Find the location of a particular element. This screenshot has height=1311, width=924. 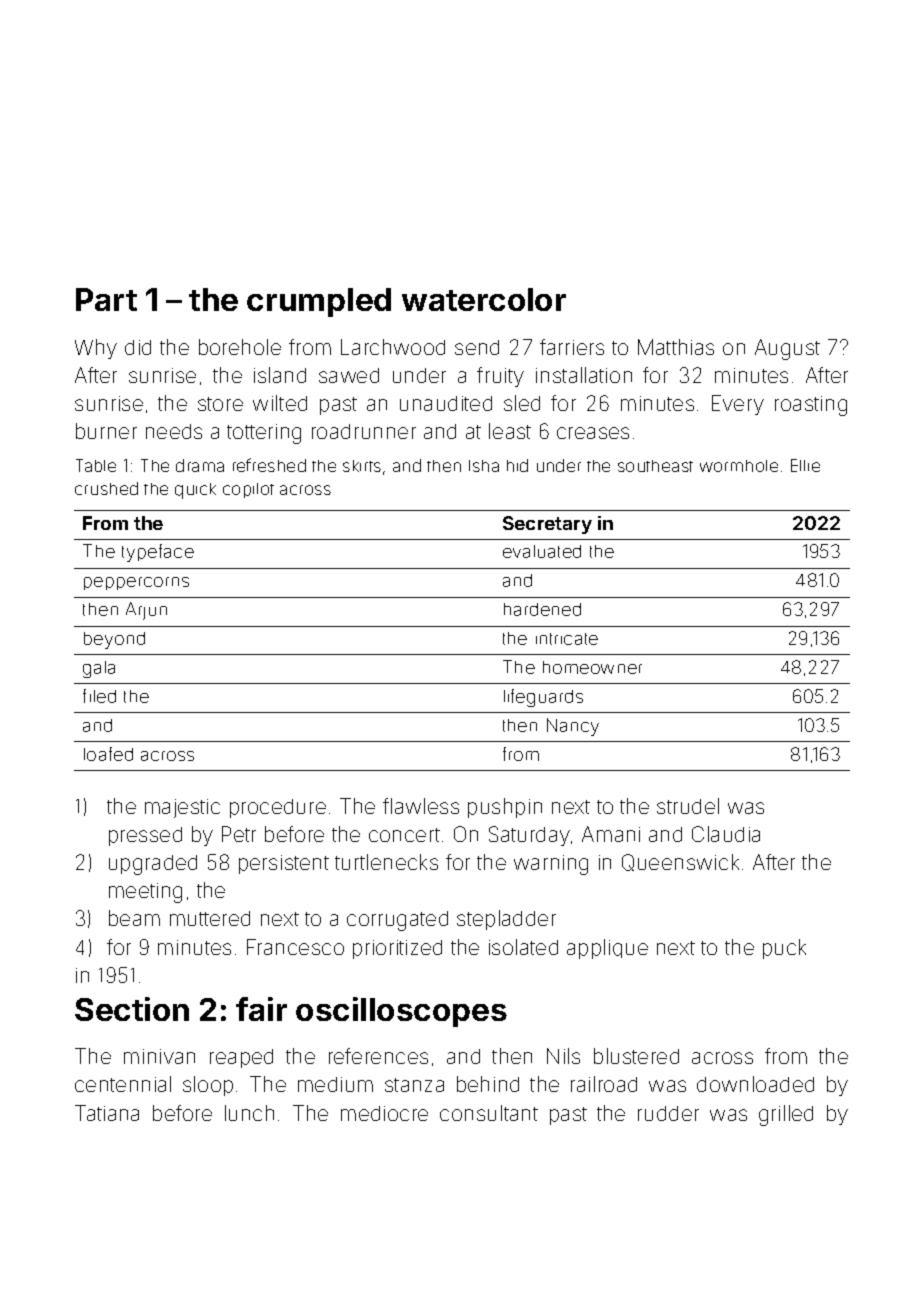

strudel is located at coordinates (688, 806).
